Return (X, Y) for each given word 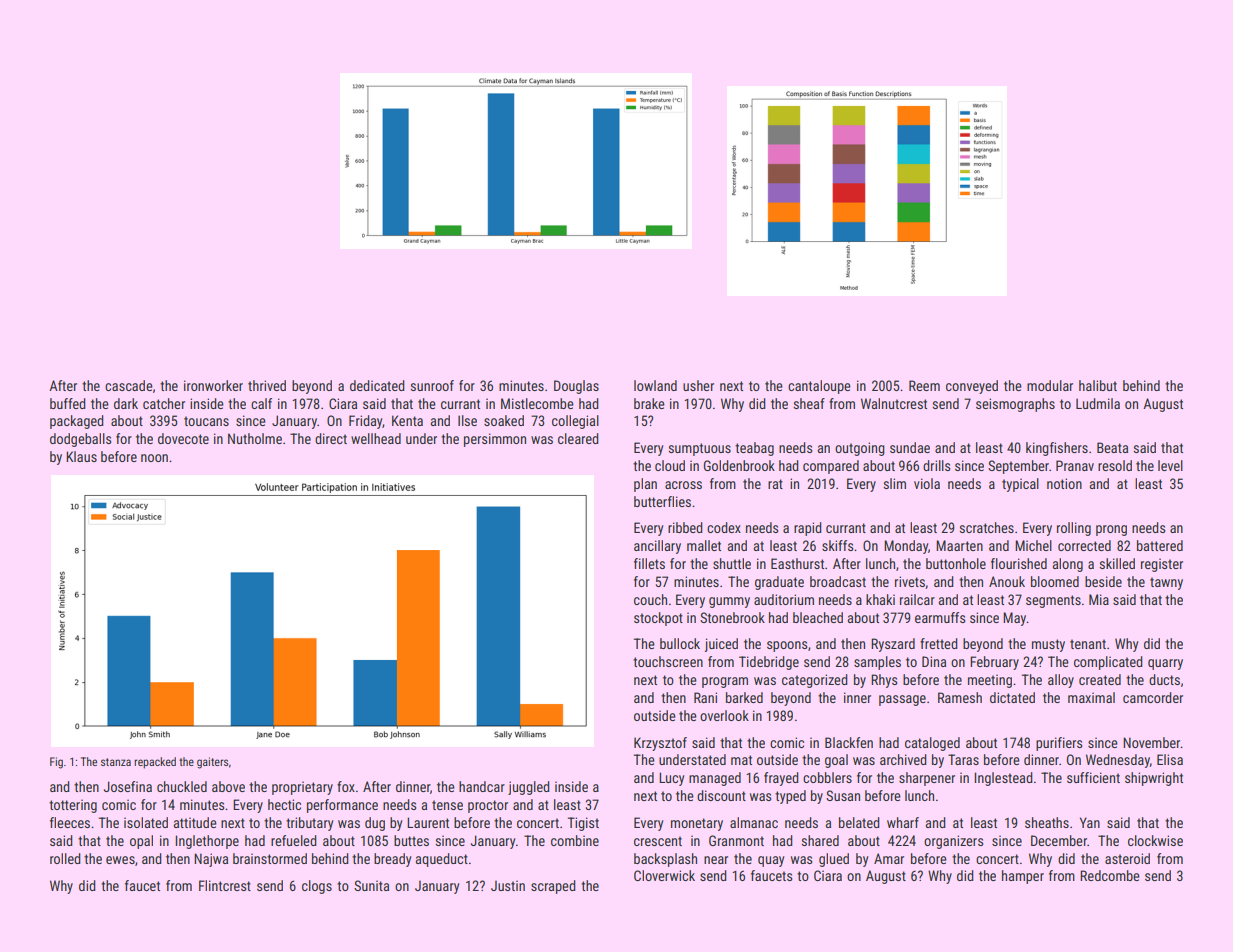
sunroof (432, 385)
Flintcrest (225, 885)
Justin (508, 885)
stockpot (658, 619)
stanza (116, 762)
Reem (924, 385)
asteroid (1127, 858)
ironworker (213, 385)
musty (1048, 645)
